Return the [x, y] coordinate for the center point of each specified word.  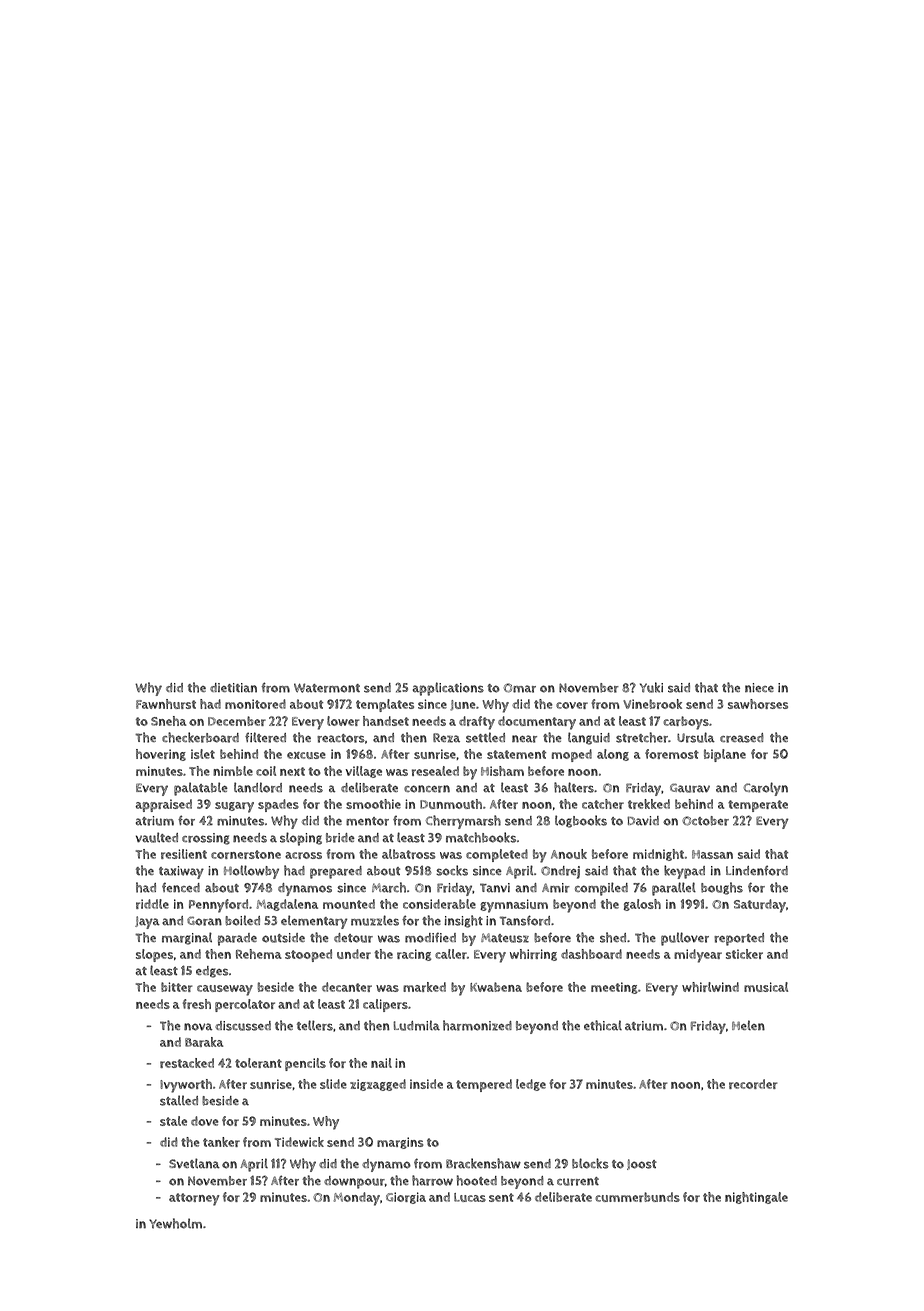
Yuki [651, 687]
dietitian [233, 687]
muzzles [375, 920]
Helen [748, 1025]
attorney [194, 1199]
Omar [520, 688]
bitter [177, 987]
